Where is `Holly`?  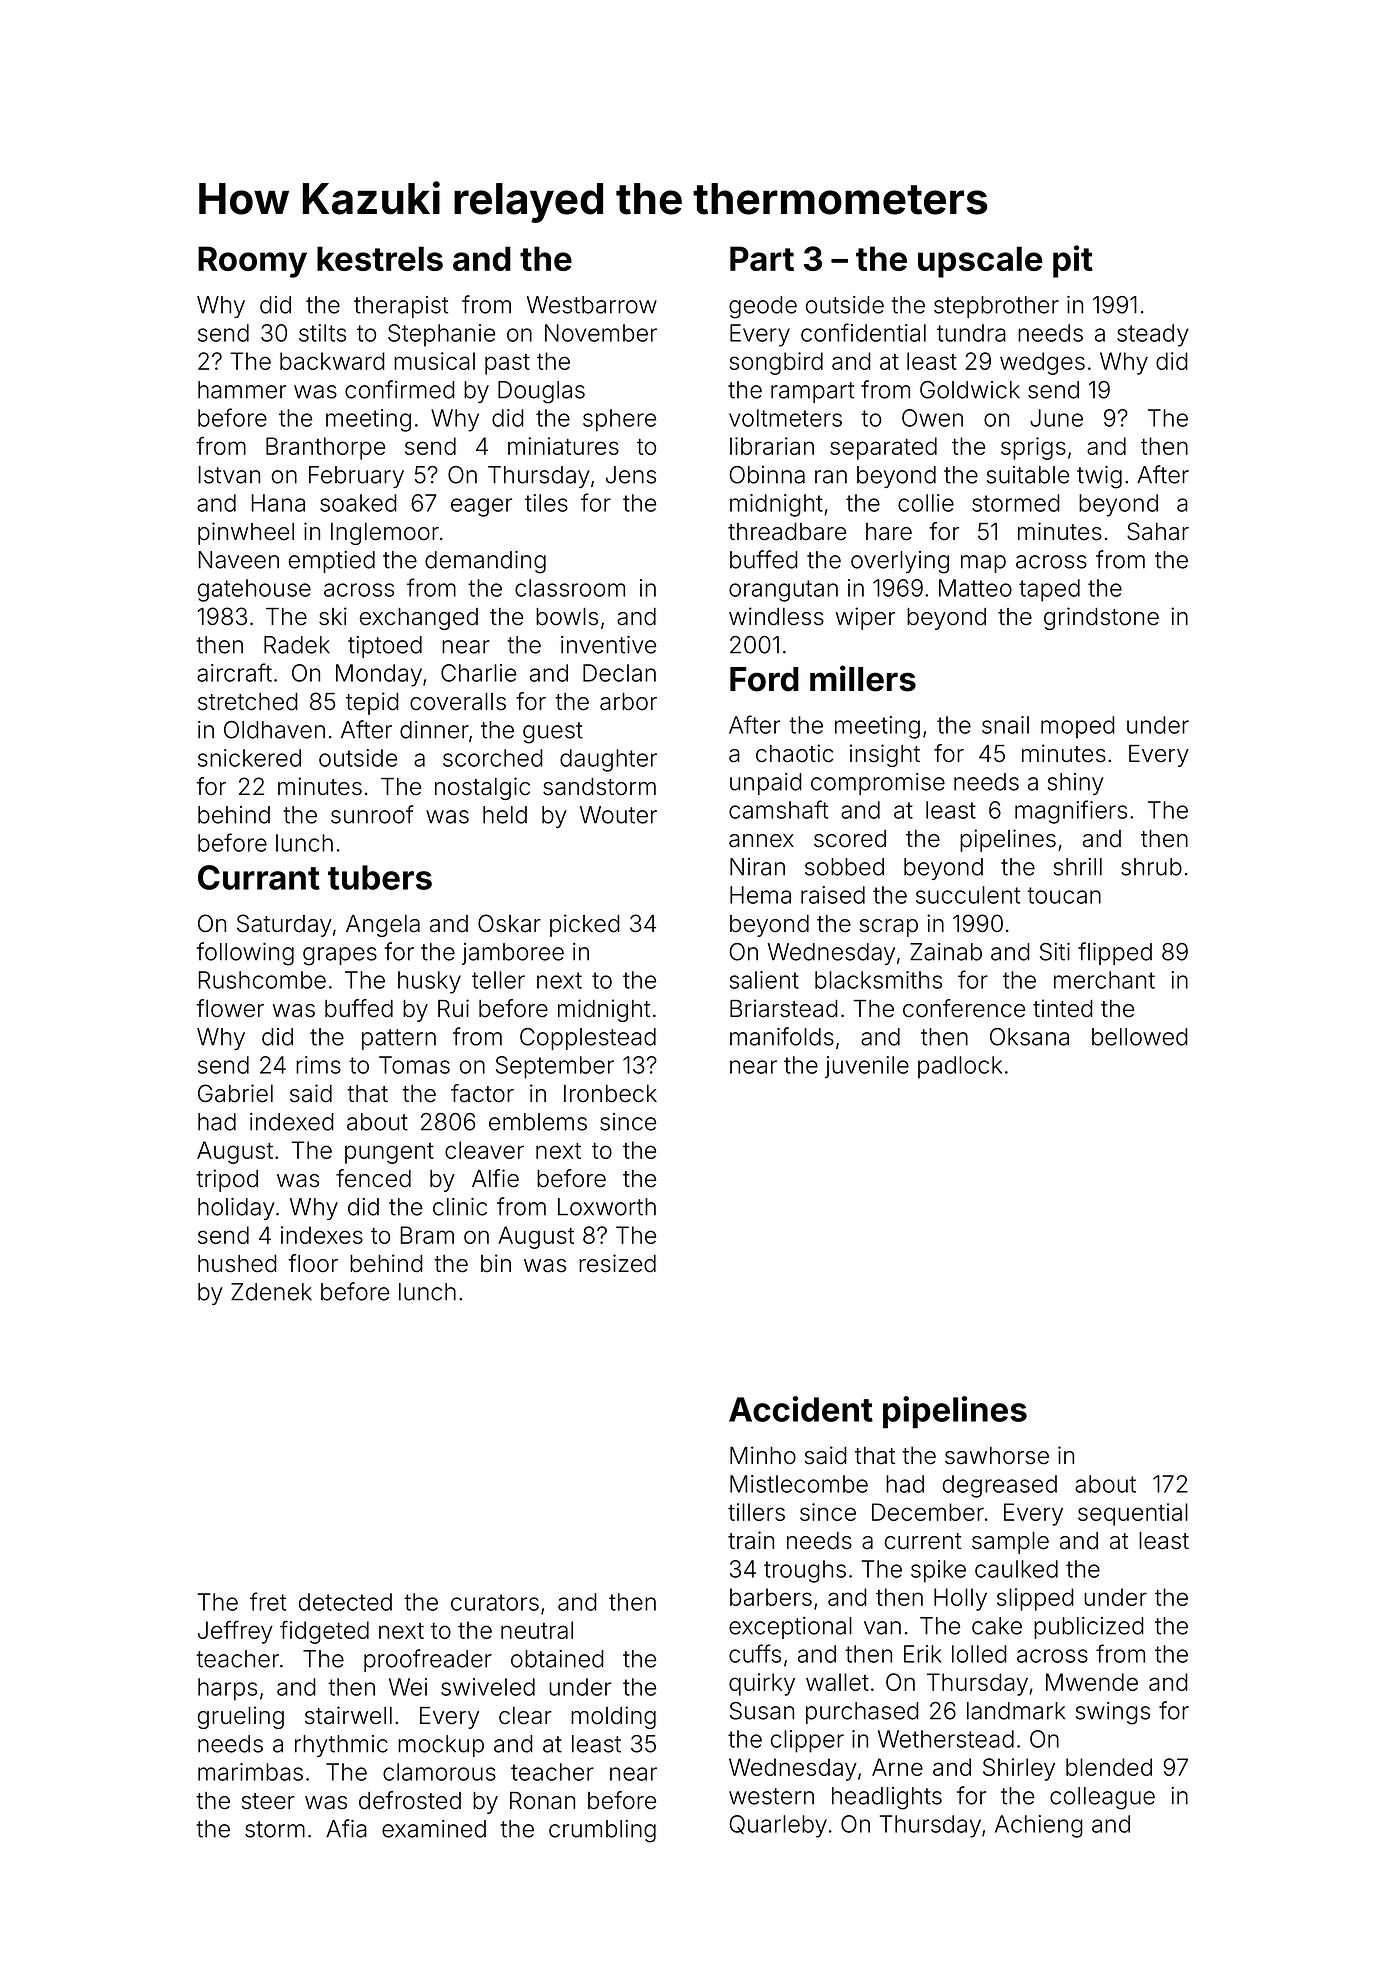 Holly is located at coordinates (960, 1599).
